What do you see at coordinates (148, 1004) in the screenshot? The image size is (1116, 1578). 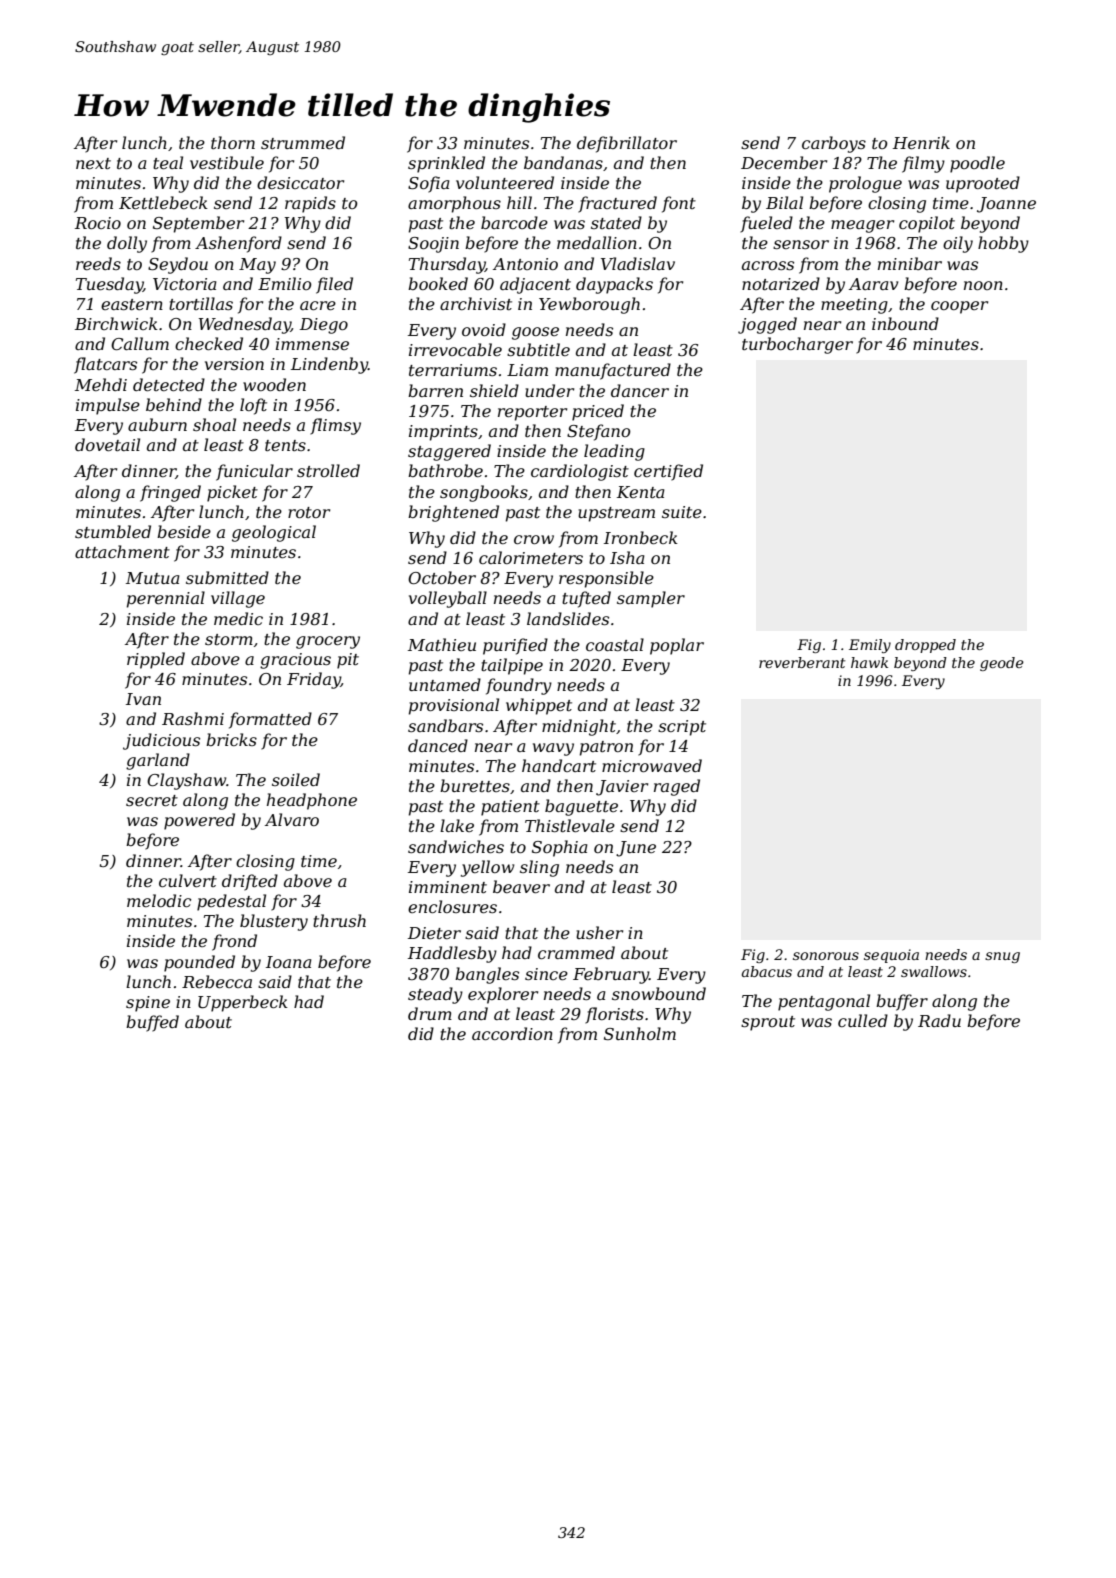 I see `spine` at bounding box center [148, 1004].
